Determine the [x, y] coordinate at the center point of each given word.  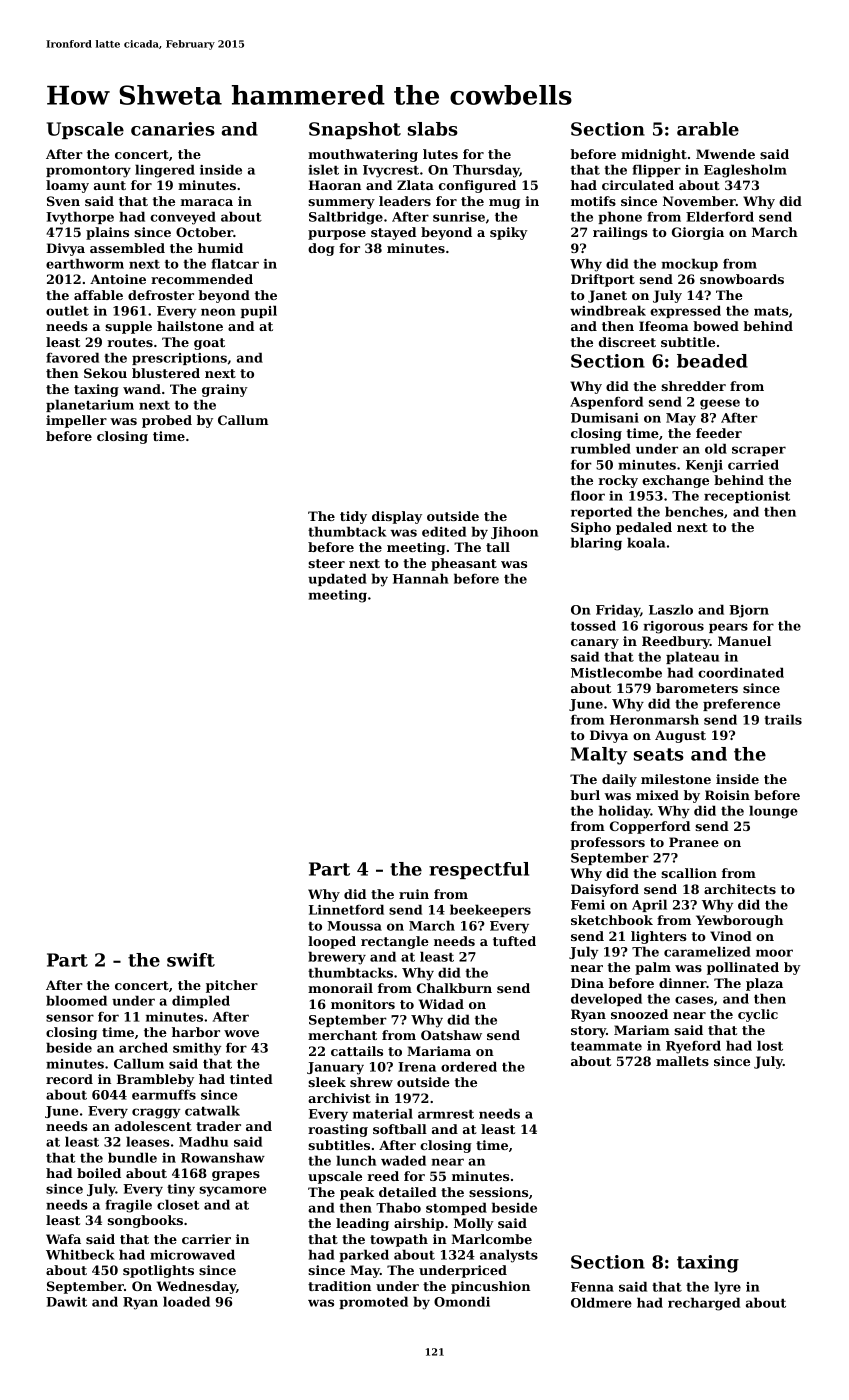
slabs [433, 129]
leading [362, 1224]
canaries [173, 129]
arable [708, 129]
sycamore [232, 1191]
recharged [704, 1304]
